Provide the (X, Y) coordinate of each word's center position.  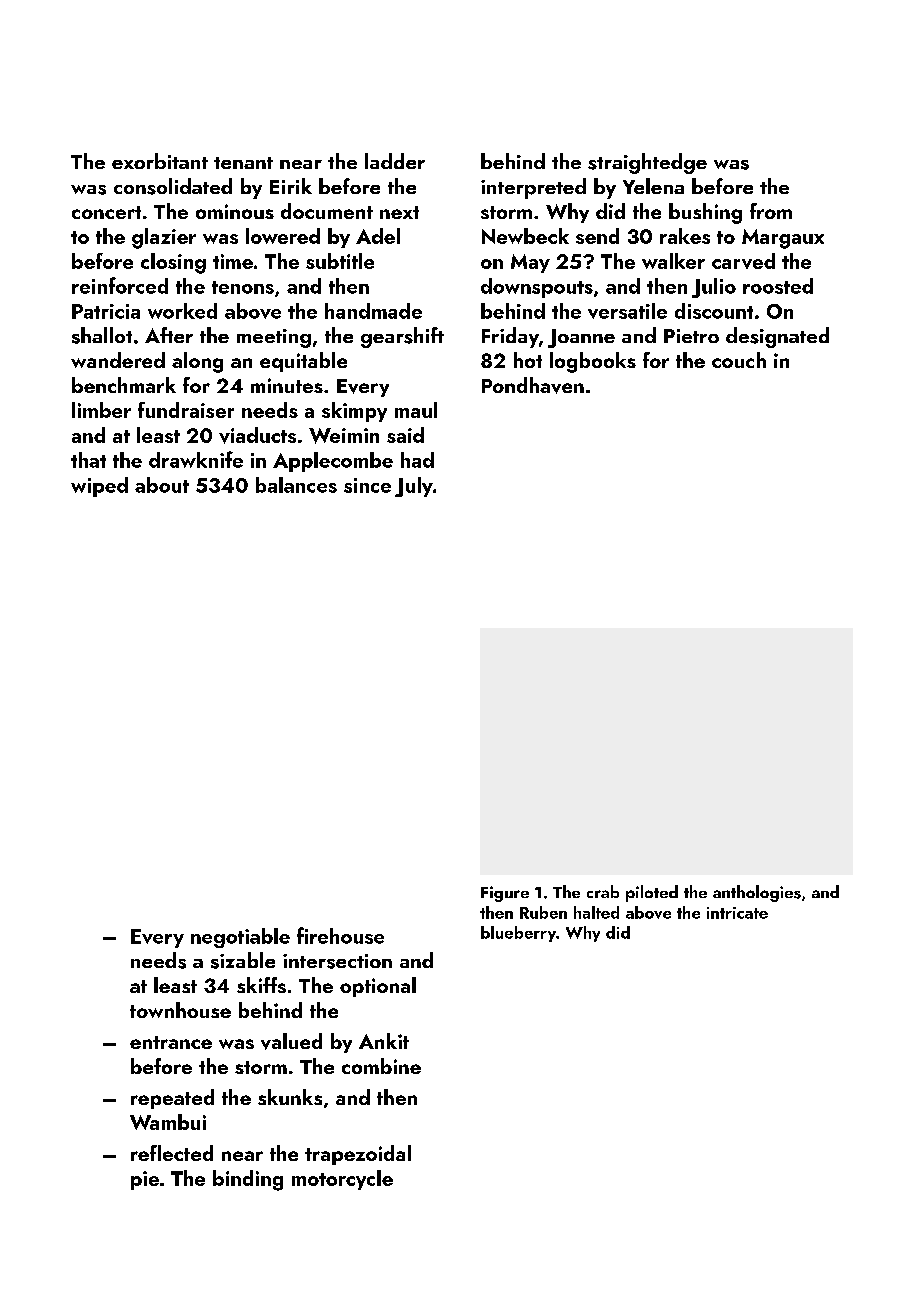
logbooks (593, 362)
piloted (652, 893)
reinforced (120, 285)
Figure (505, 894)
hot (528, 360)
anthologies (757, 893)
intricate (737, 913)
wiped (99, 487)
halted (596, 912)
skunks (290, 1097)
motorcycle (342, 1180)
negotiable (240, 938)
